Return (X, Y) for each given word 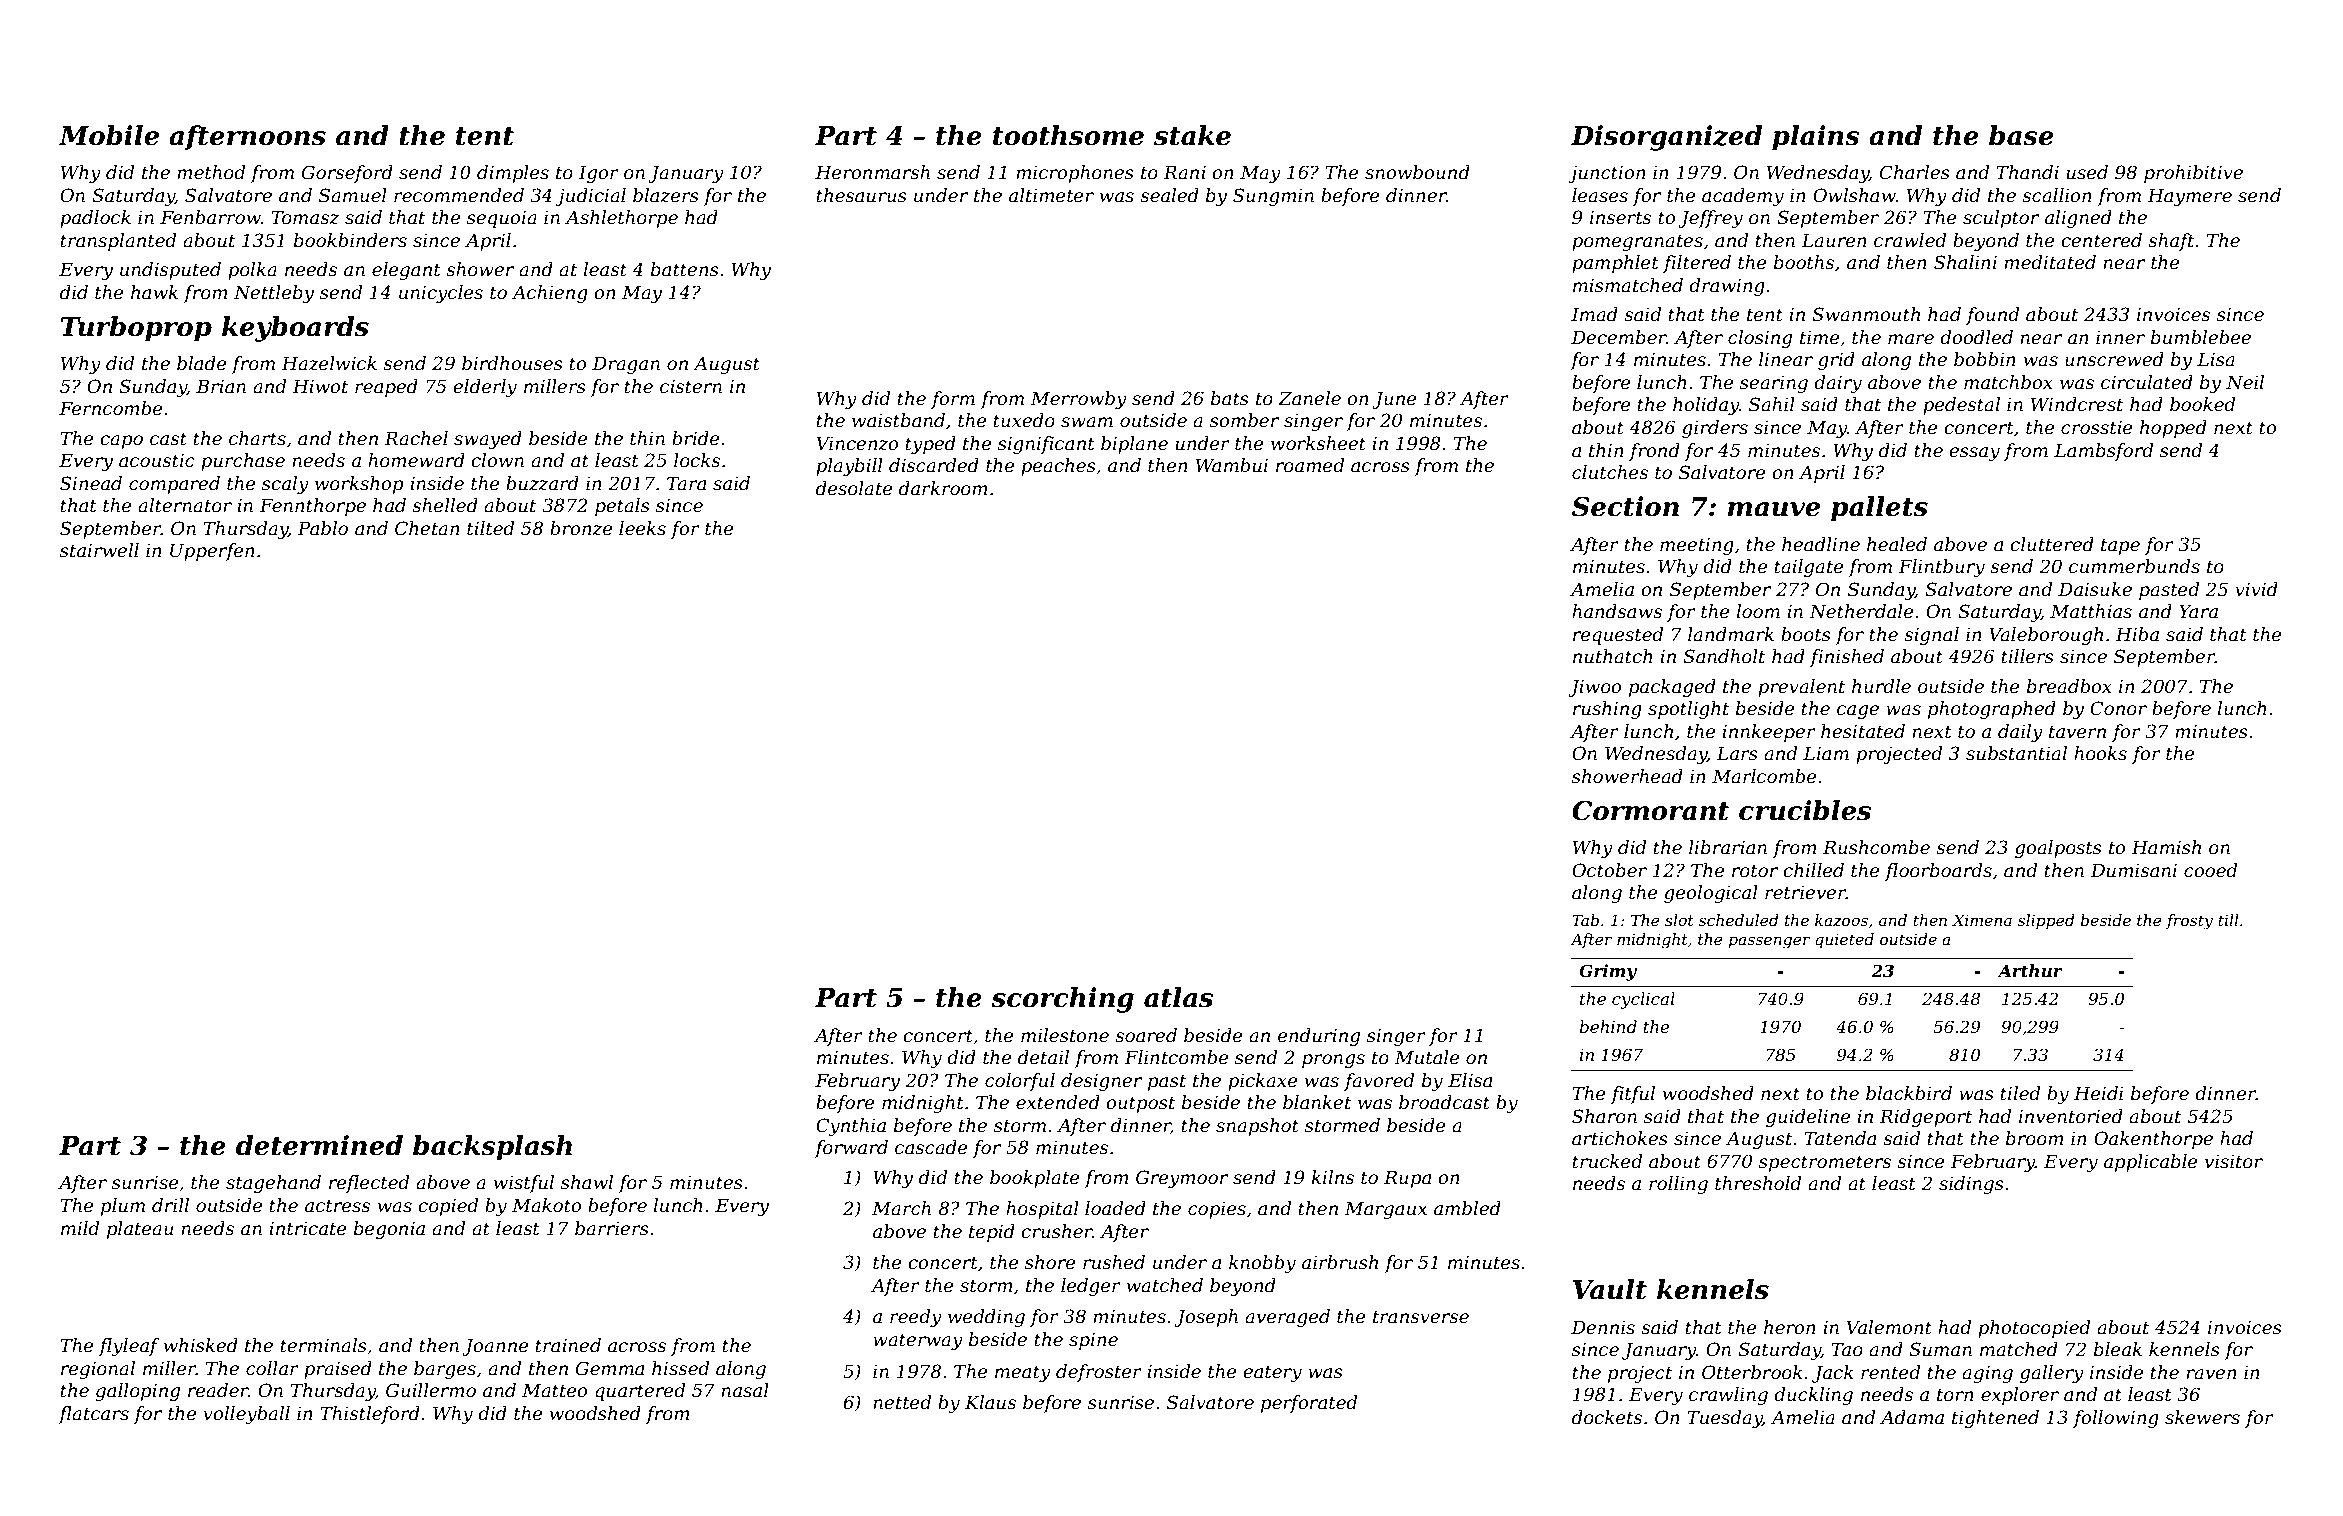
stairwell (99, 550)
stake (1192, 135)
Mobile (109, 135)
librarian (1728, 847)
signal (1931, 636)
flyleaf (129, 1347)
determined (319, 1145)
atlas (1178, 997)
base (2021, 135)
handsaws (1617, 611)
